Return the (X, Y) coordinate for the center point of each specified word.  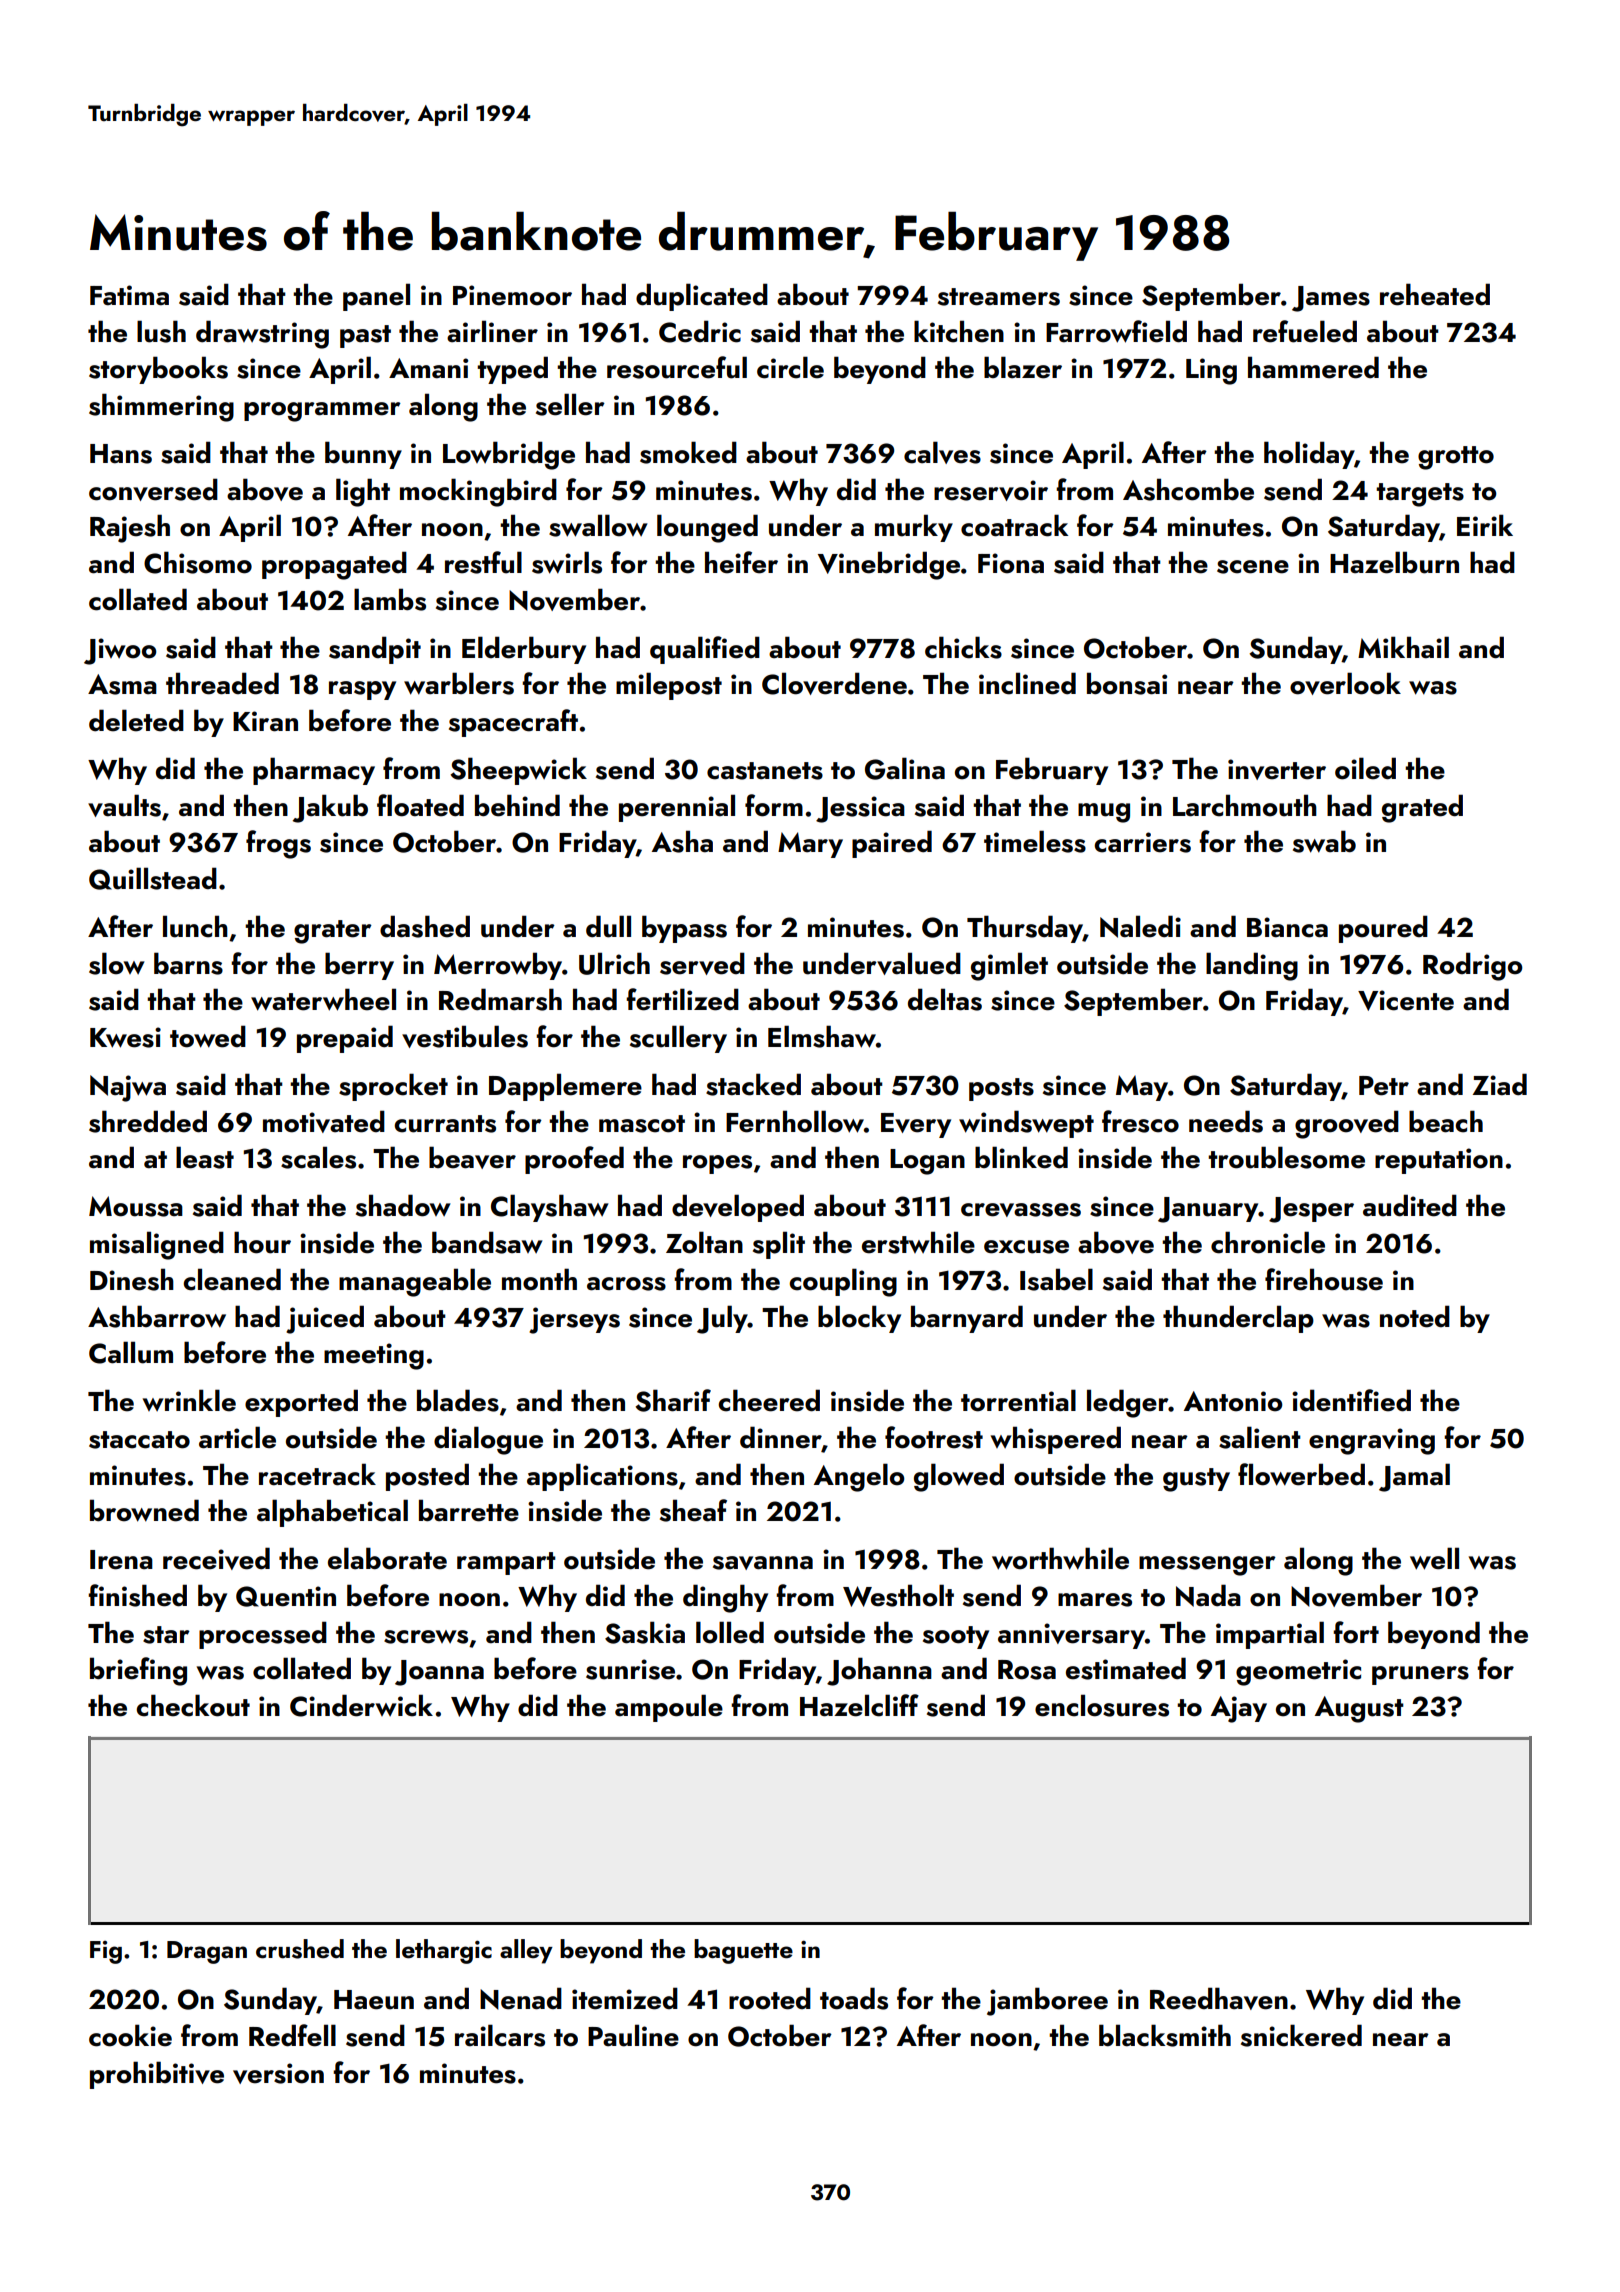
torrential (1018, 1400)
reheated (1435, 294)
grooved (1347, 1124)
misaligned (157, 1245)
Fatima (129, 295)
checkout (193, 1705)
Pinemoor (512, 295)
